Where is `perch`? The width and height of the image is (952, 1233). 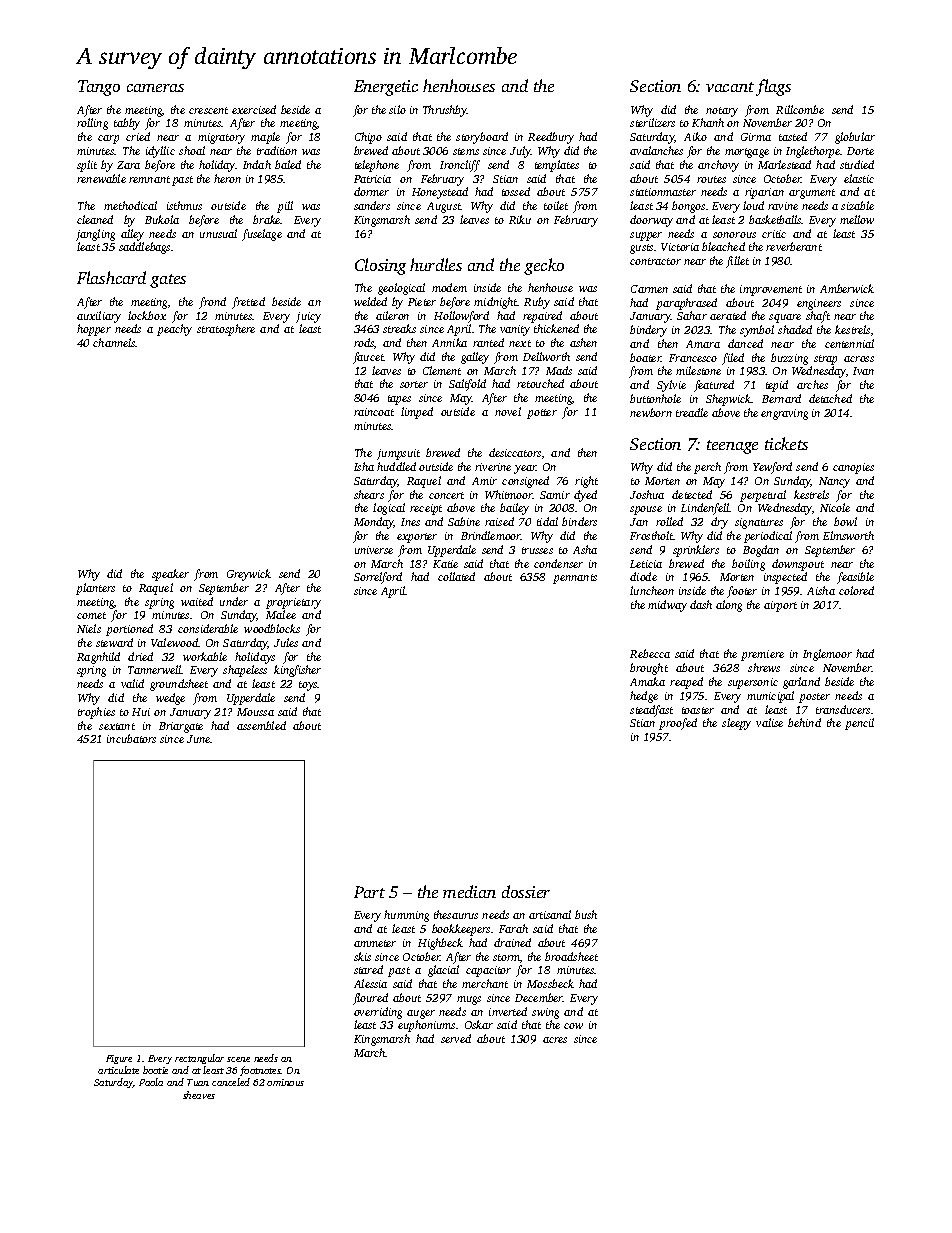 perch is located at coordinates (707, 468).
